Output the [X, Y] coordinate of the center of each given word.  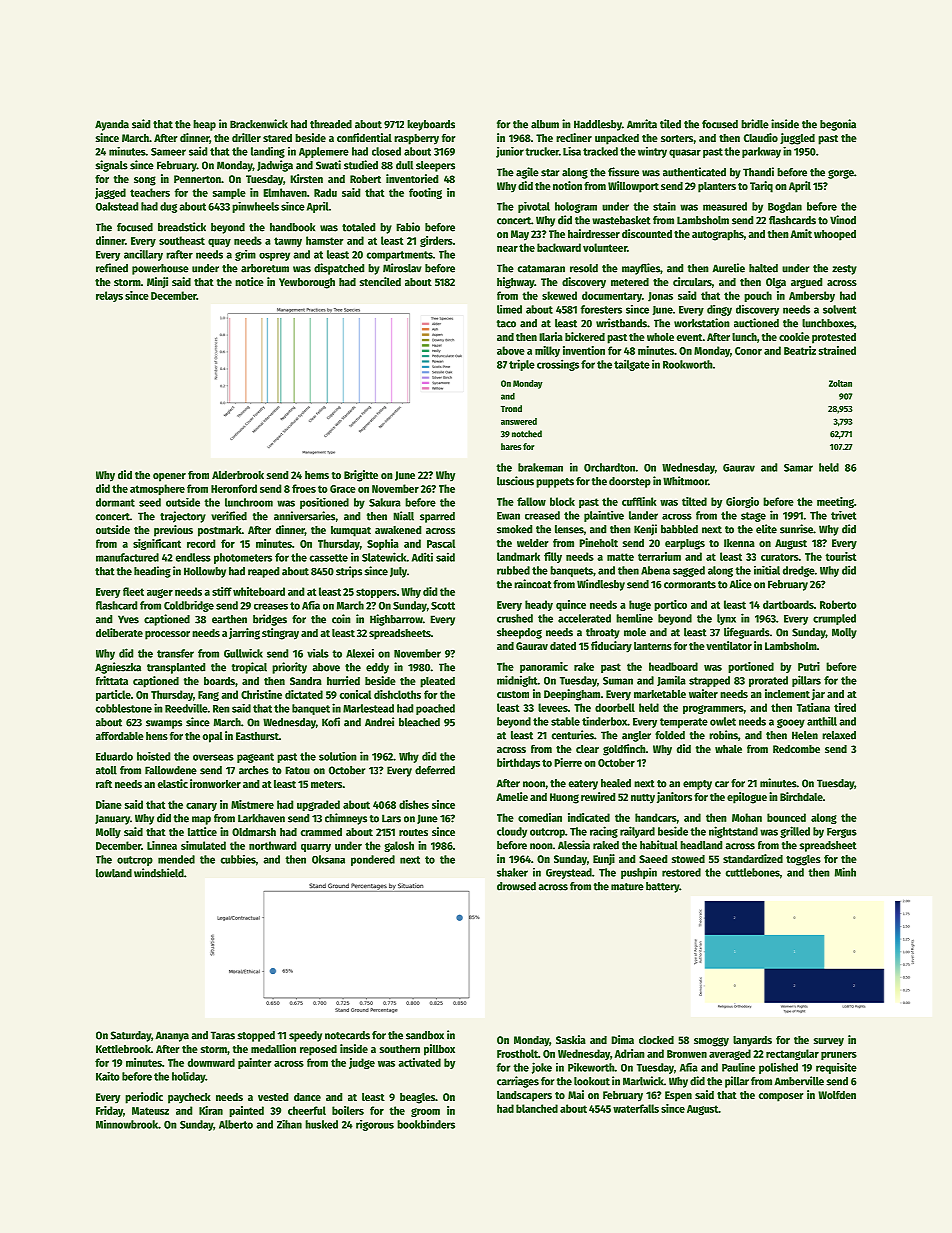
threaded [331, 124]
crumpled [834, 619]
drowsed [516, 886]
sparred [437, 517]
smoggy [711, 1042]
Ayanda [112, 125]
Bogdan [785, 207]
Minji [157, 282]
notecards [347, 1035]
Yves [128, 619]
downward [211, 1062]
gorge [841, 174]
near [507, 249]
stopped [256, 1036]
